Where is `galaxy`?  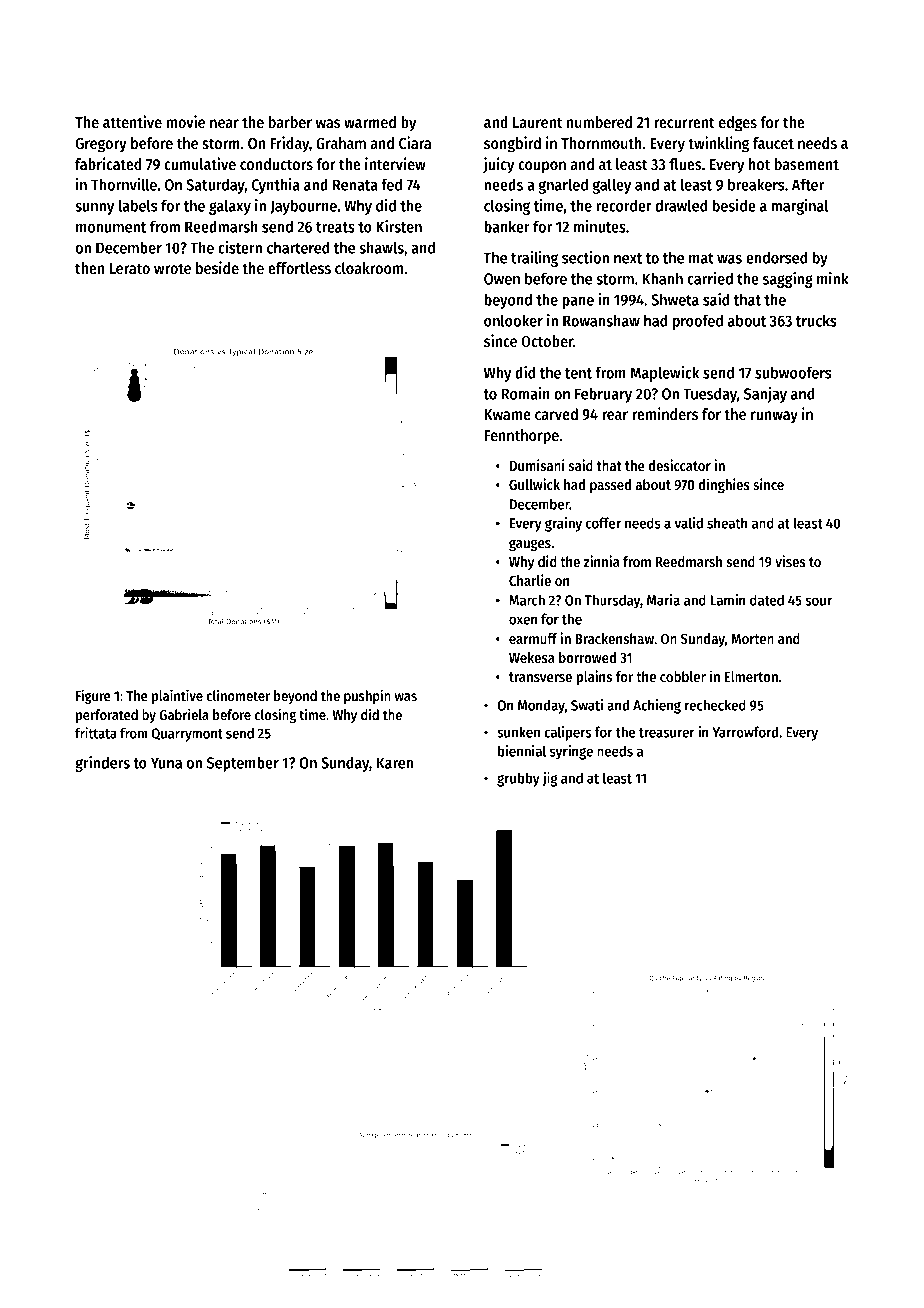
galaxy is located at coordinates (230, 207).
